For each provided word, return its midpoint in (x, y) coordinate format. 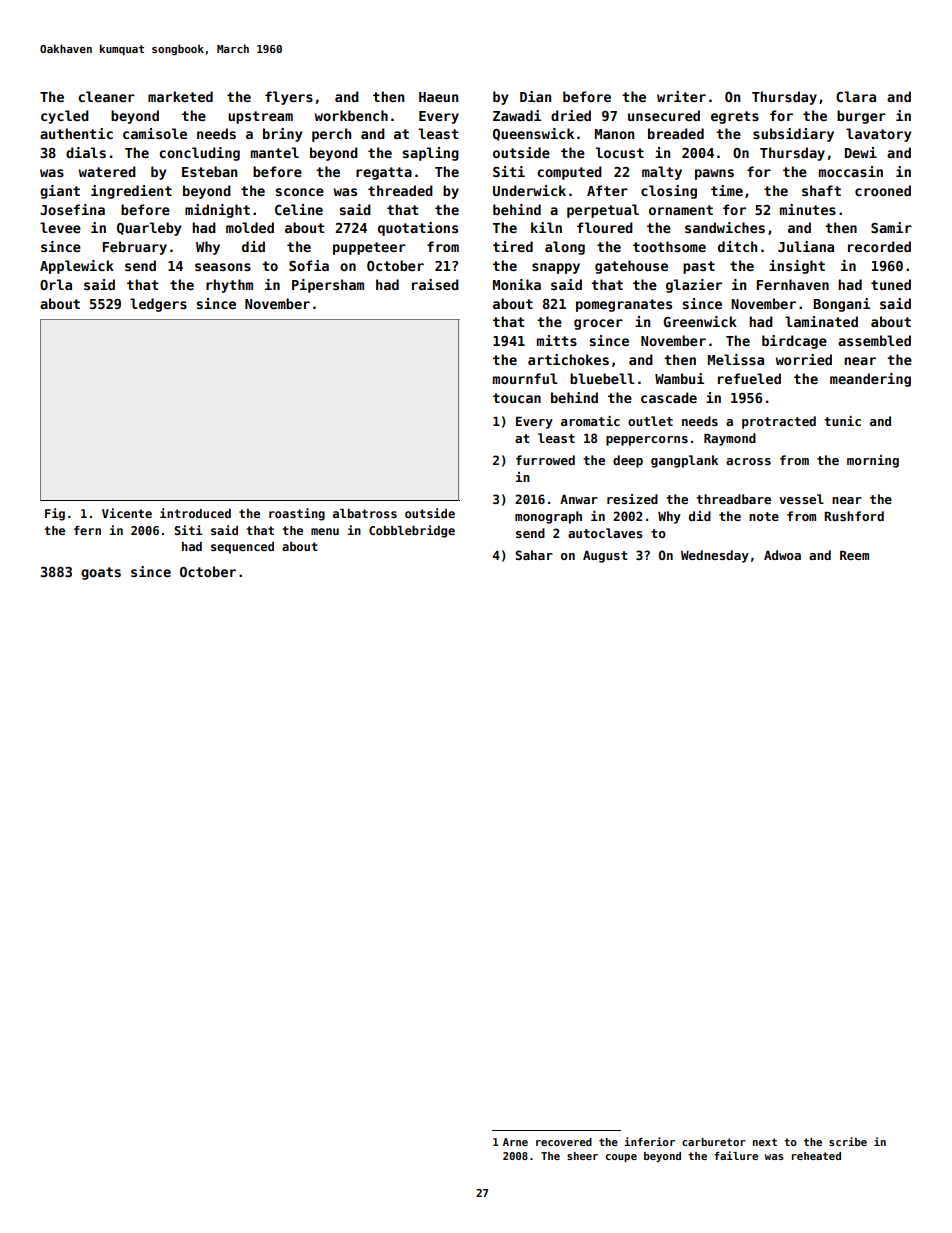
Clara (856, 96)
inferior (649, 1141)
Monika (517, 284)
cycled (65, 117)
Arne (515, 1142)
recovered (564, 1142)
